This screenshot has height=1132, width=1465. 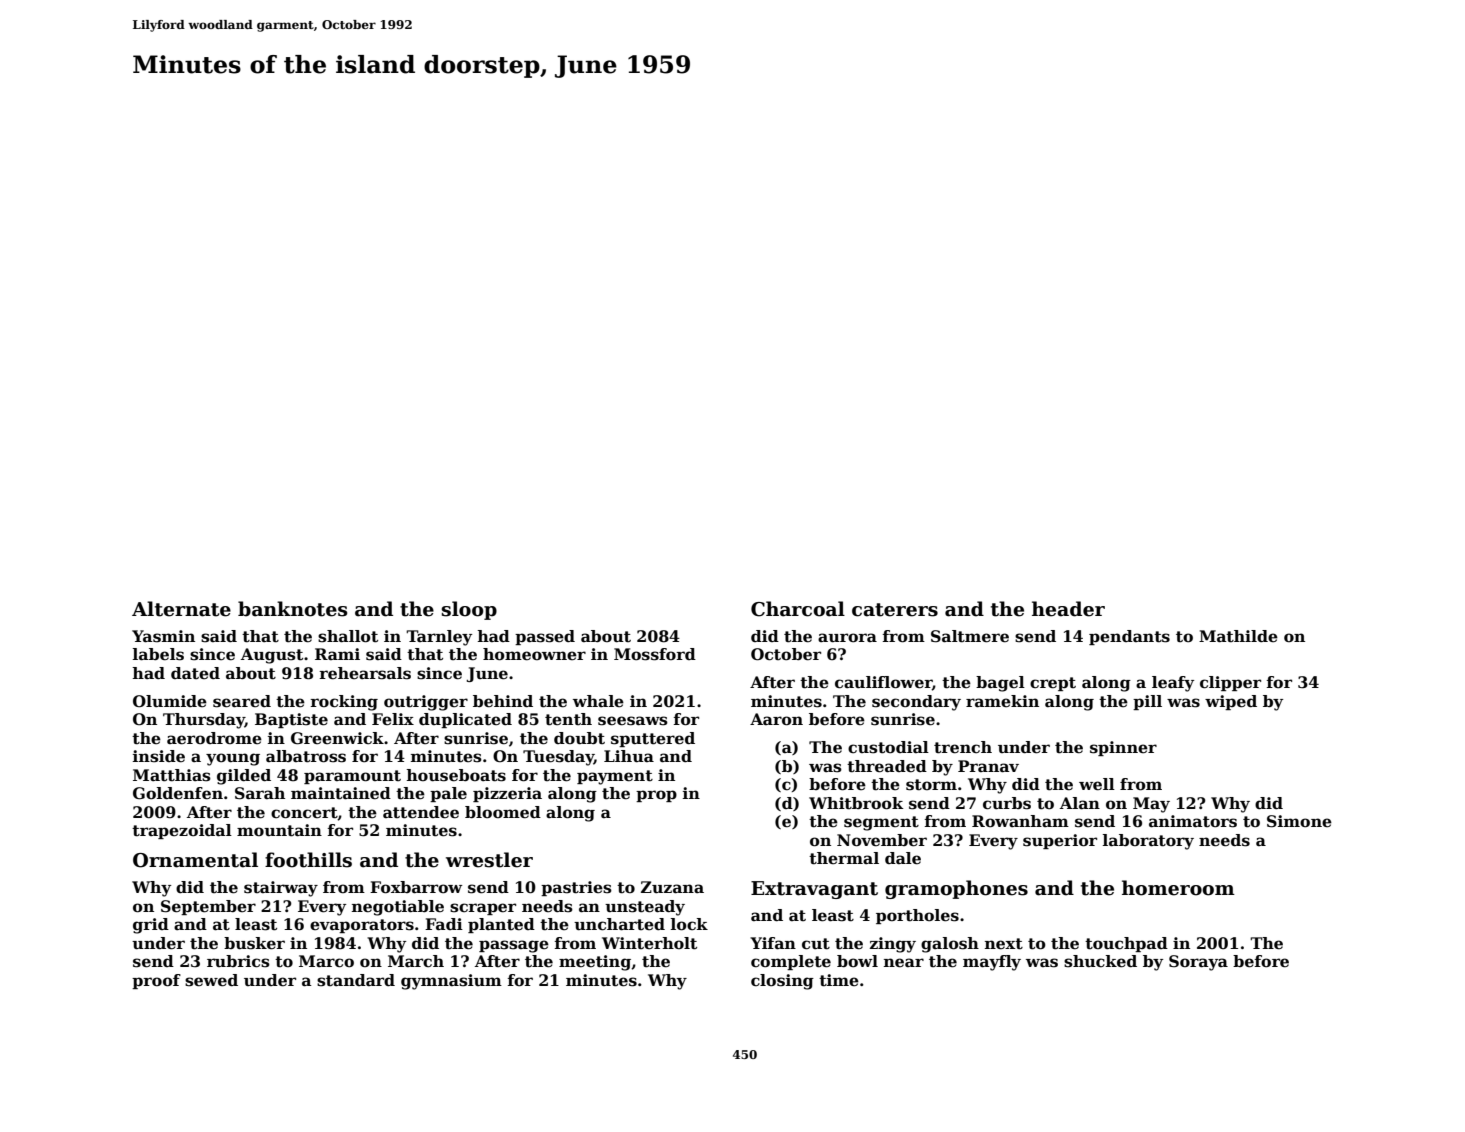 What do you see at coordinates (170, 701) in the screenshot?
I see `Olumide` at bounding box center [170, 701].
